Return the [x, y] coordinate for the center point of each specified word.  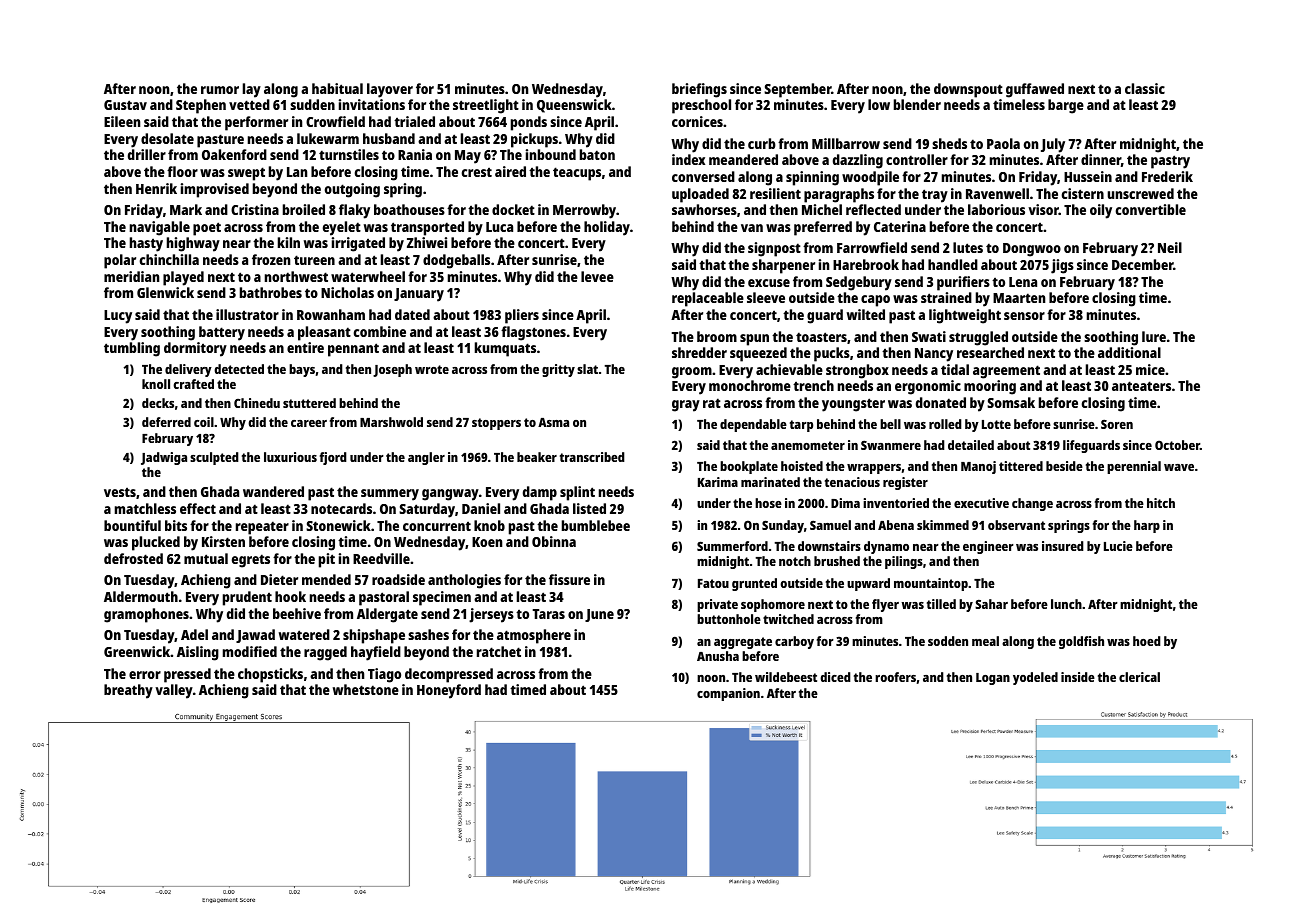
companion [728, 694]
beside [1064, 466]
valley [174, 691]
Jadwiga [164, 458]
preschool [701, 106]
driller [147, 154]
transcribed [592, 457]
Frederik [1167, 176]
